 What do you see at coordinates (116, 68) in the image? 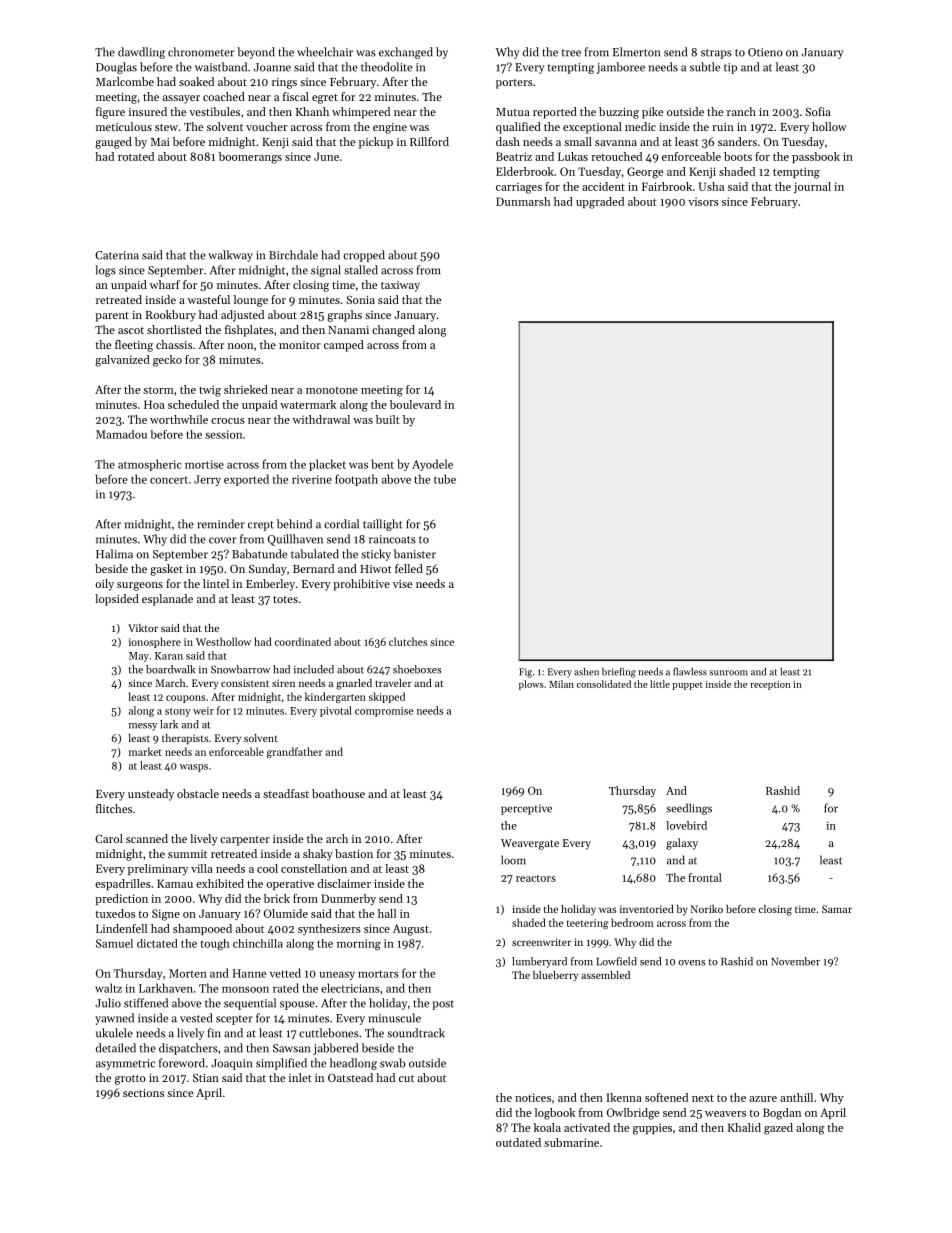
I see `Douglas` at bounding box center [116, 68].
